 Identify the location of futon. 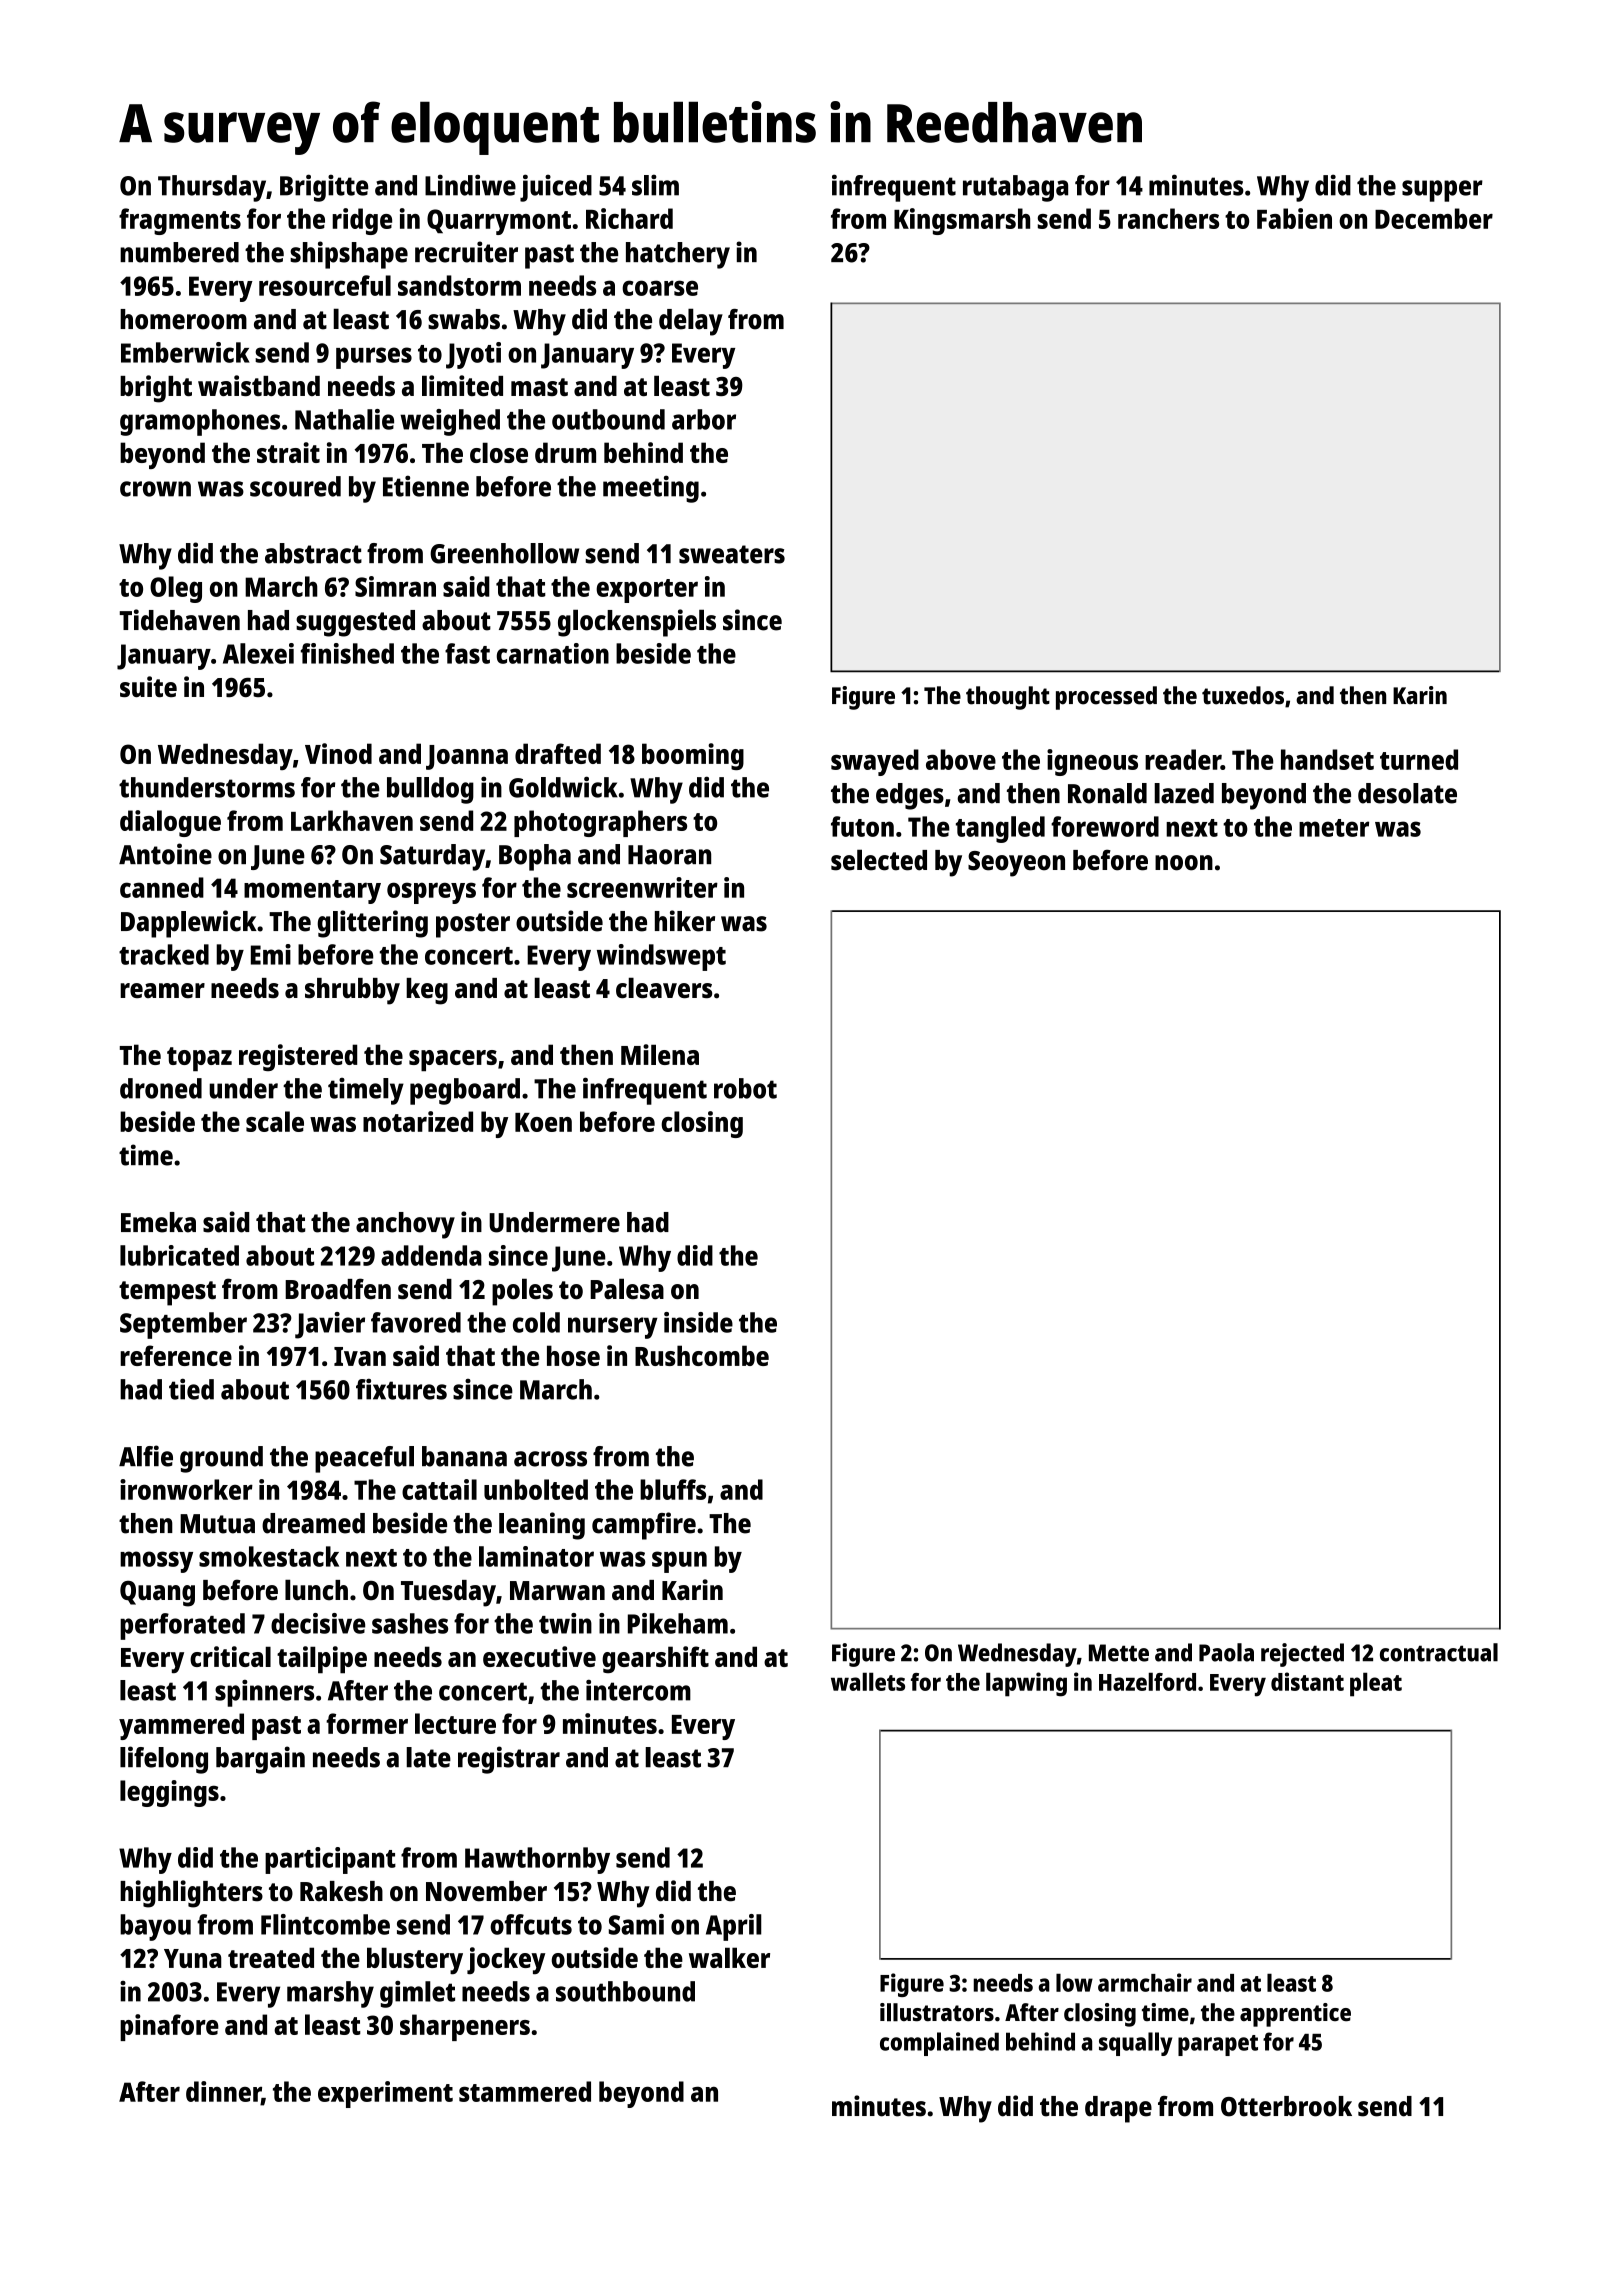
(862, 826).
